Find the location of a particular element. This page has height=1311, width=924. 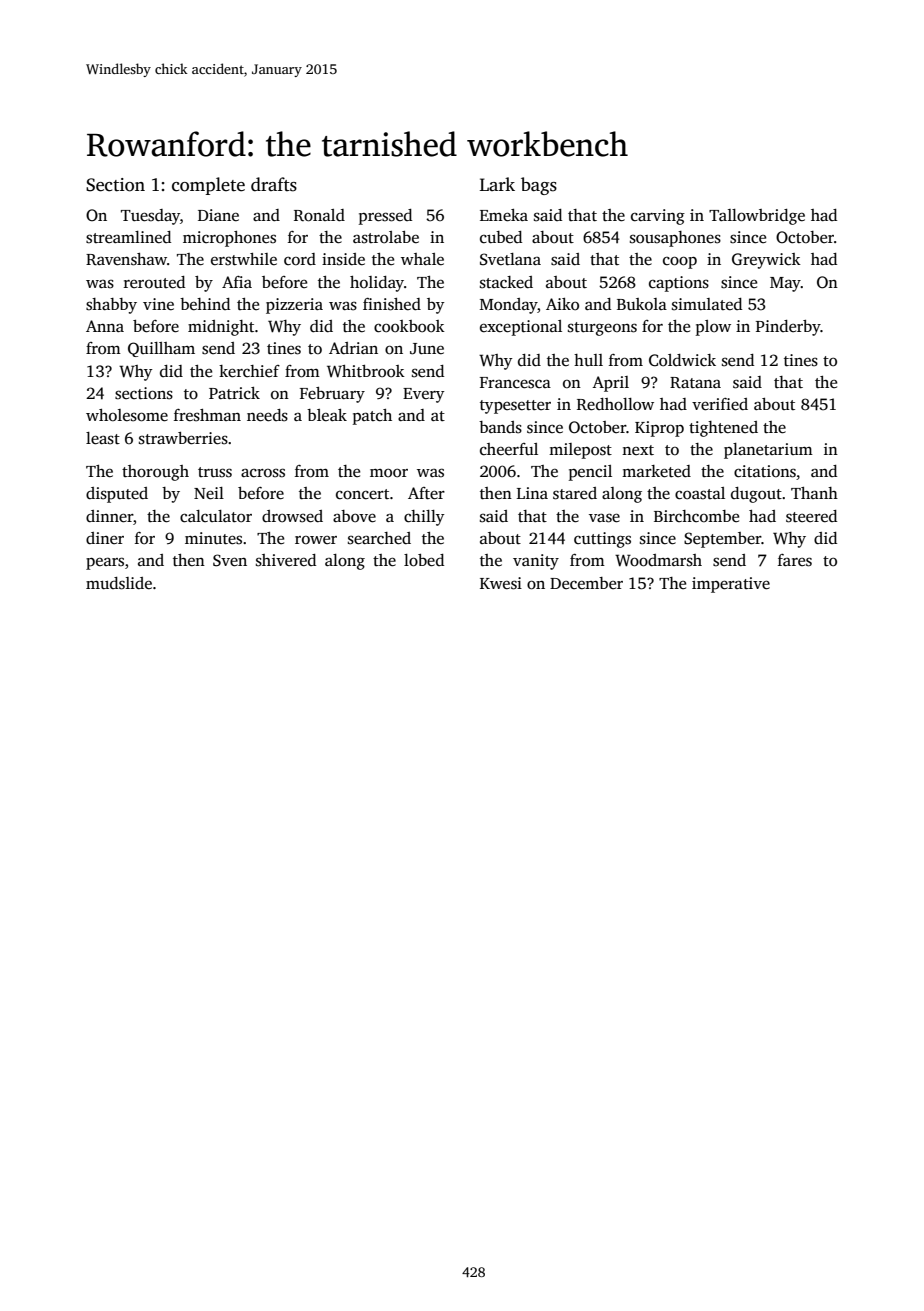

finished is located at coordinates (392, 304).
